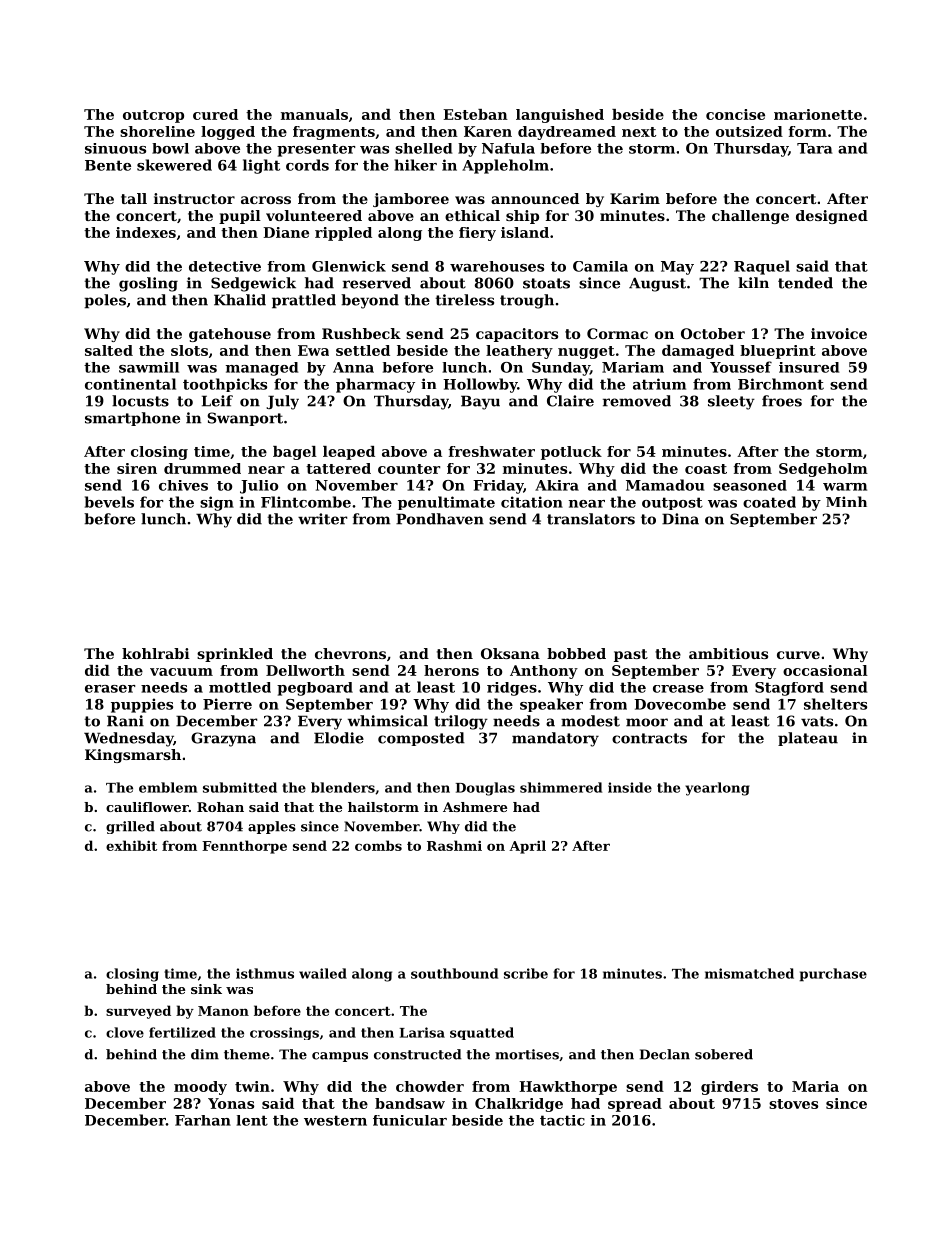 This screenshot has width=952, height=1233. I want to click on tactic, so click(562, 1120).
